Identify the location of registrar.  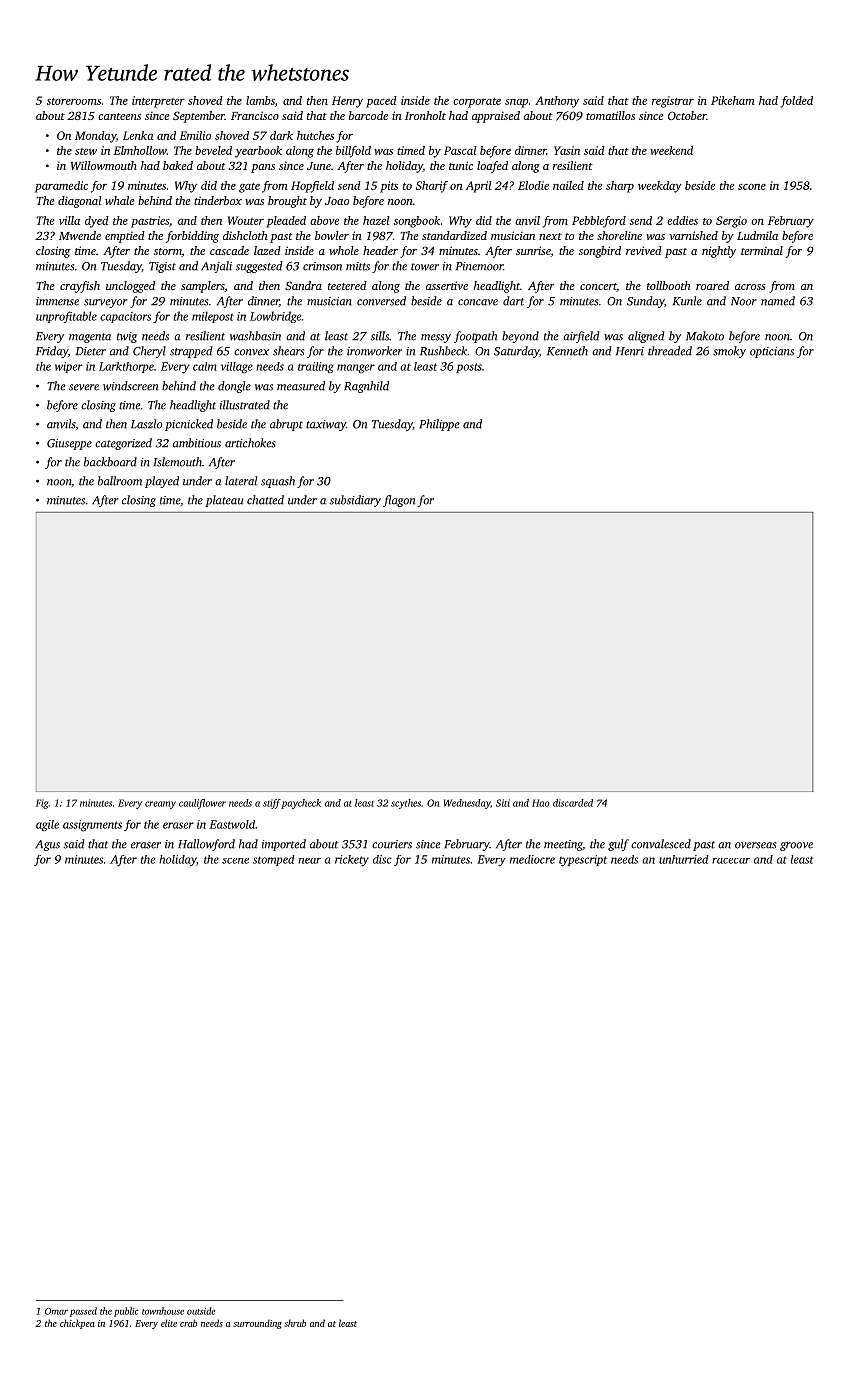
(673, 102).
